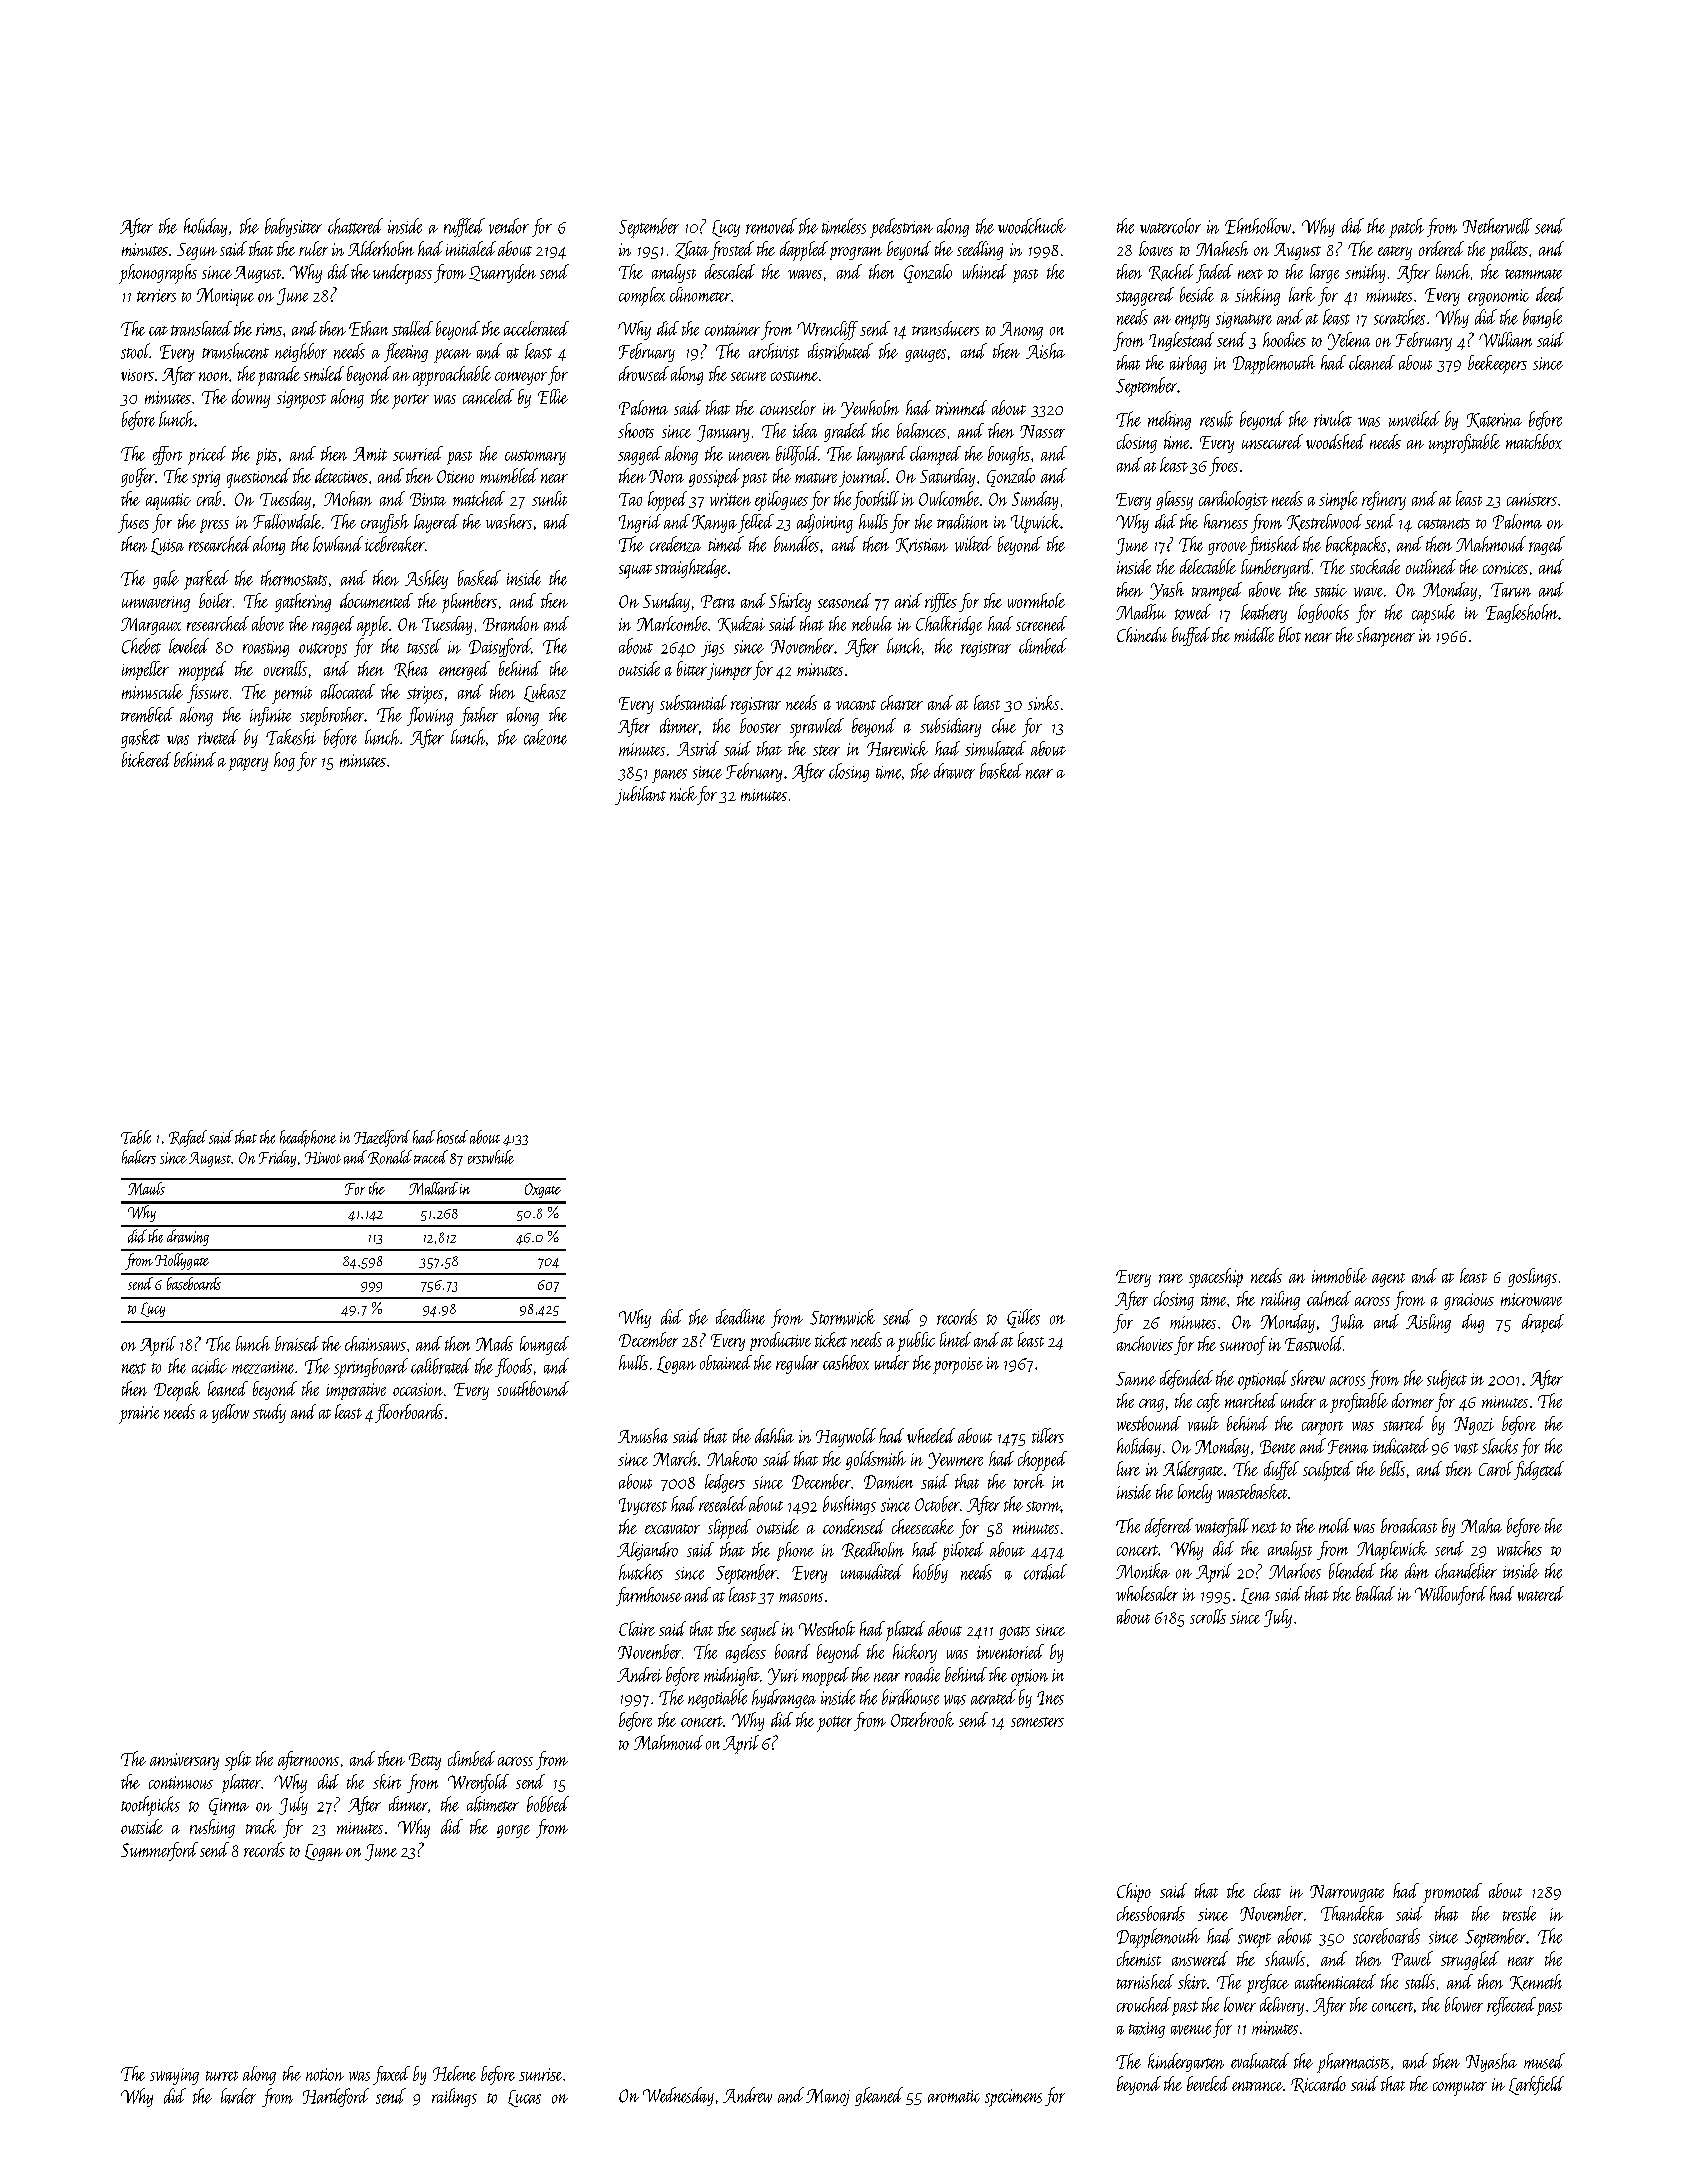 This page has height=2178, width=1683. I want to click on Manoj, so click(828, 2097).
